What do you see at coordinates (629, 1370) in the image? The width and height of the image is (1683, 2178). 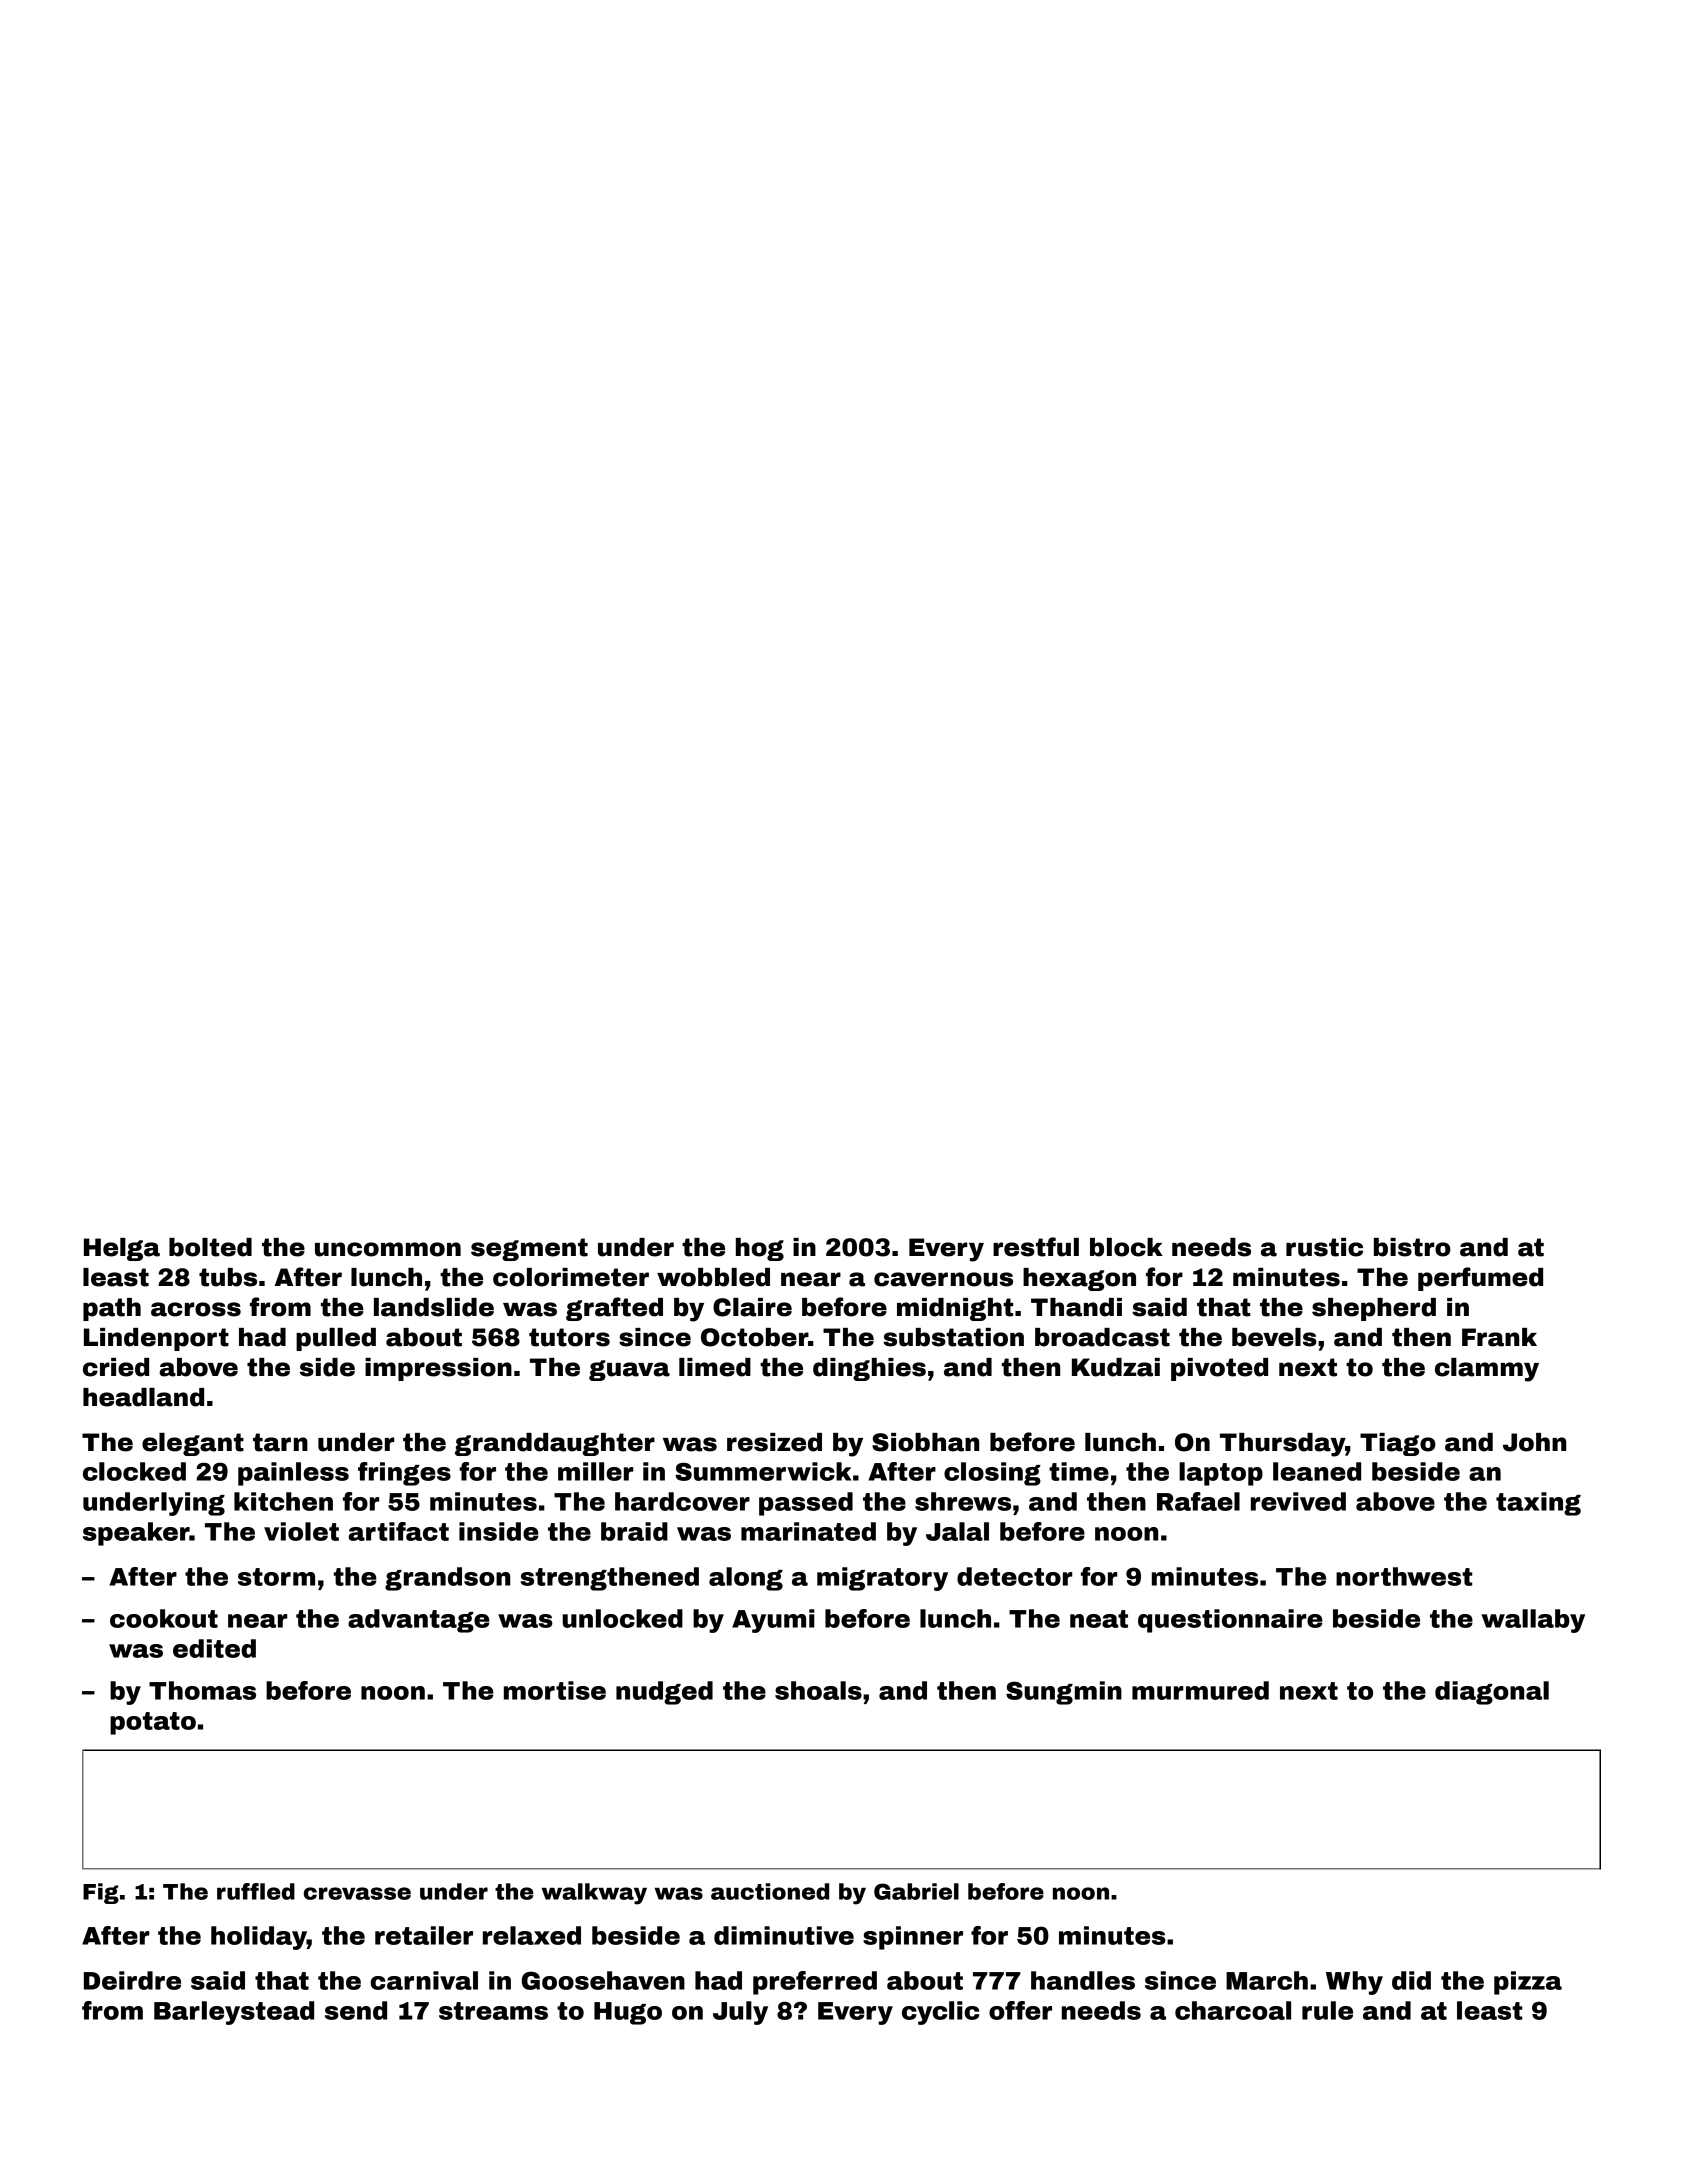 I see `guava` at bounding box center [629, 1370].
